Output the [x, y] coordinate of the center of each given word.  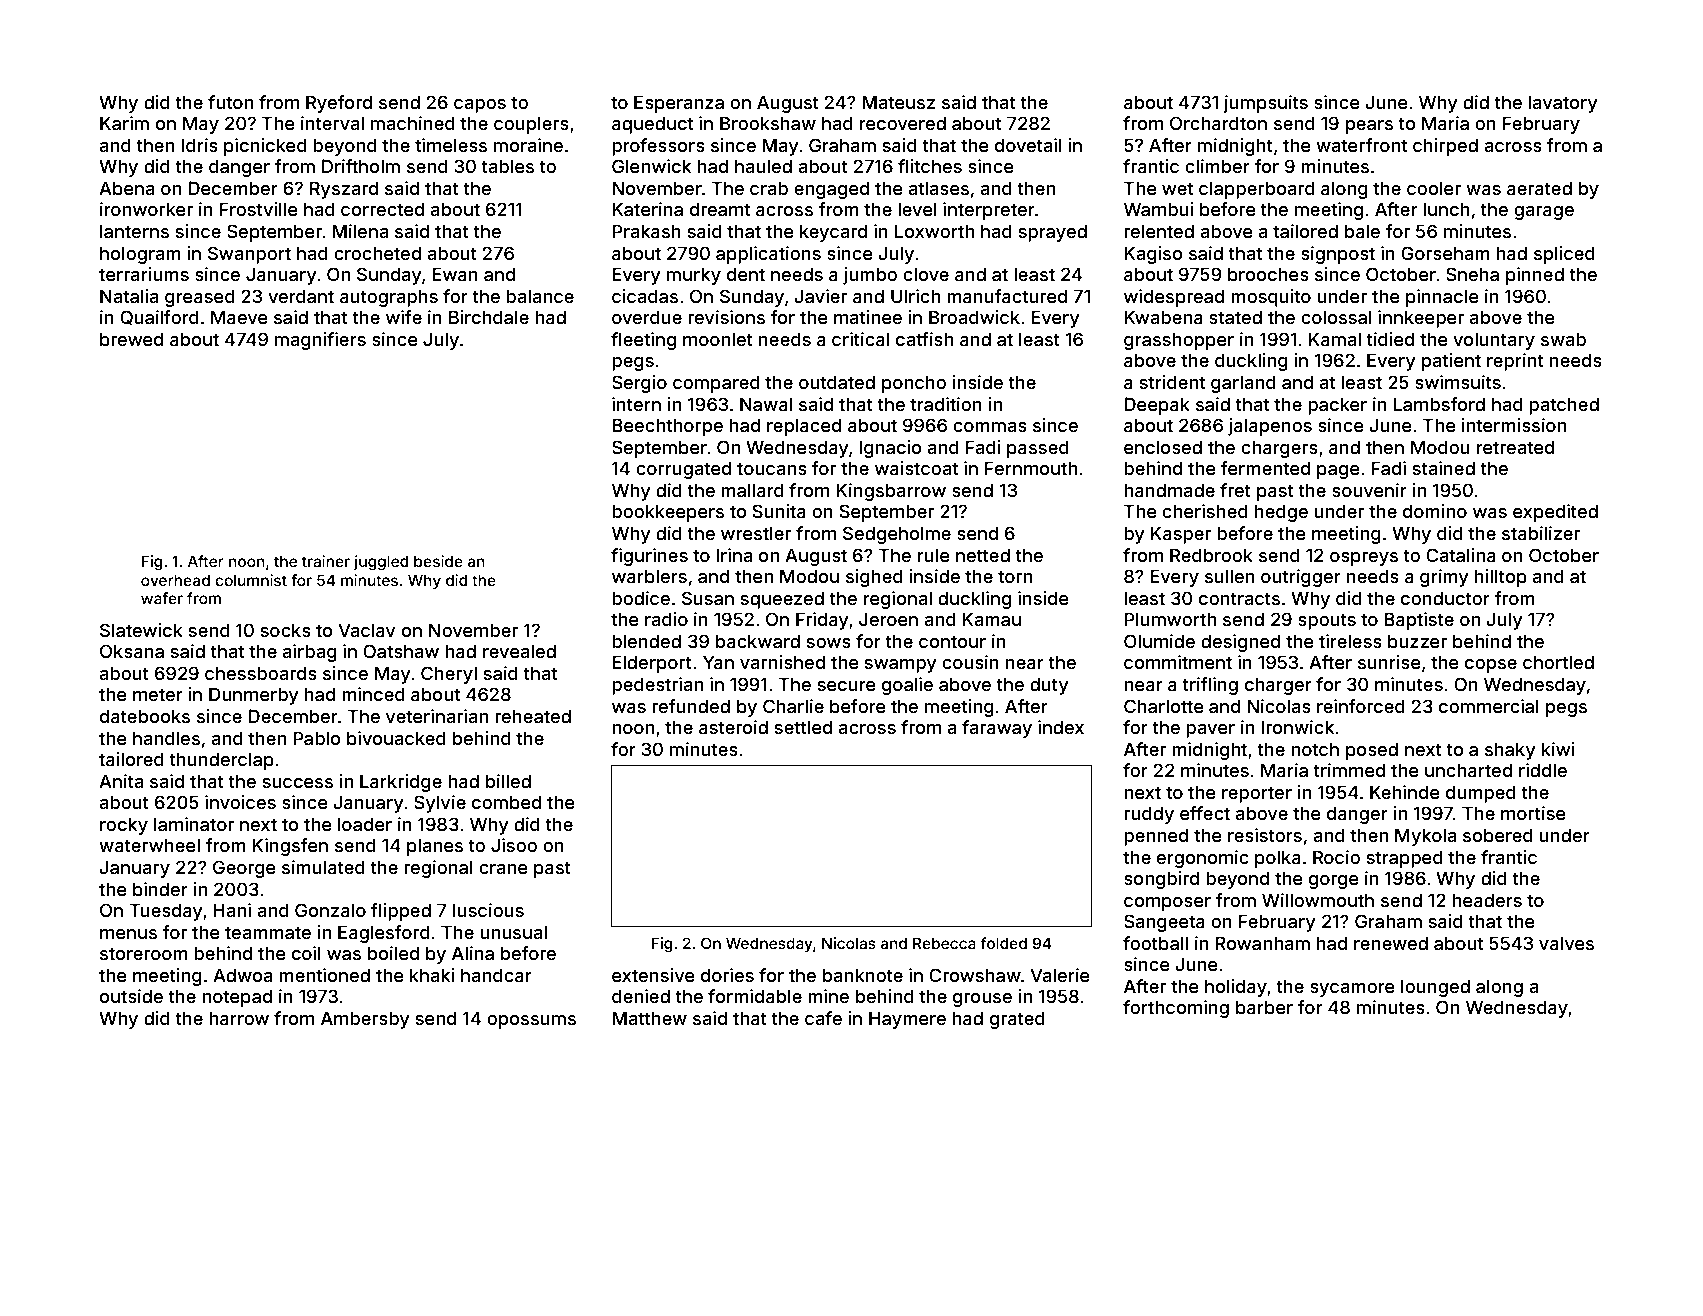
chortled [1558, 662]
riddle [1543, 770]
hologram [140, 255]
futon [230, 102]
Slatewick [141, 630]
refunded [691, 706]
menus [128, 934]
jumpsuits [1265, 104]
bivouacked [396, 738]
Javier [820, 296]
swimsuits [1458, 382]
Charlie [793, 706]
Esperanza [679, 104]
